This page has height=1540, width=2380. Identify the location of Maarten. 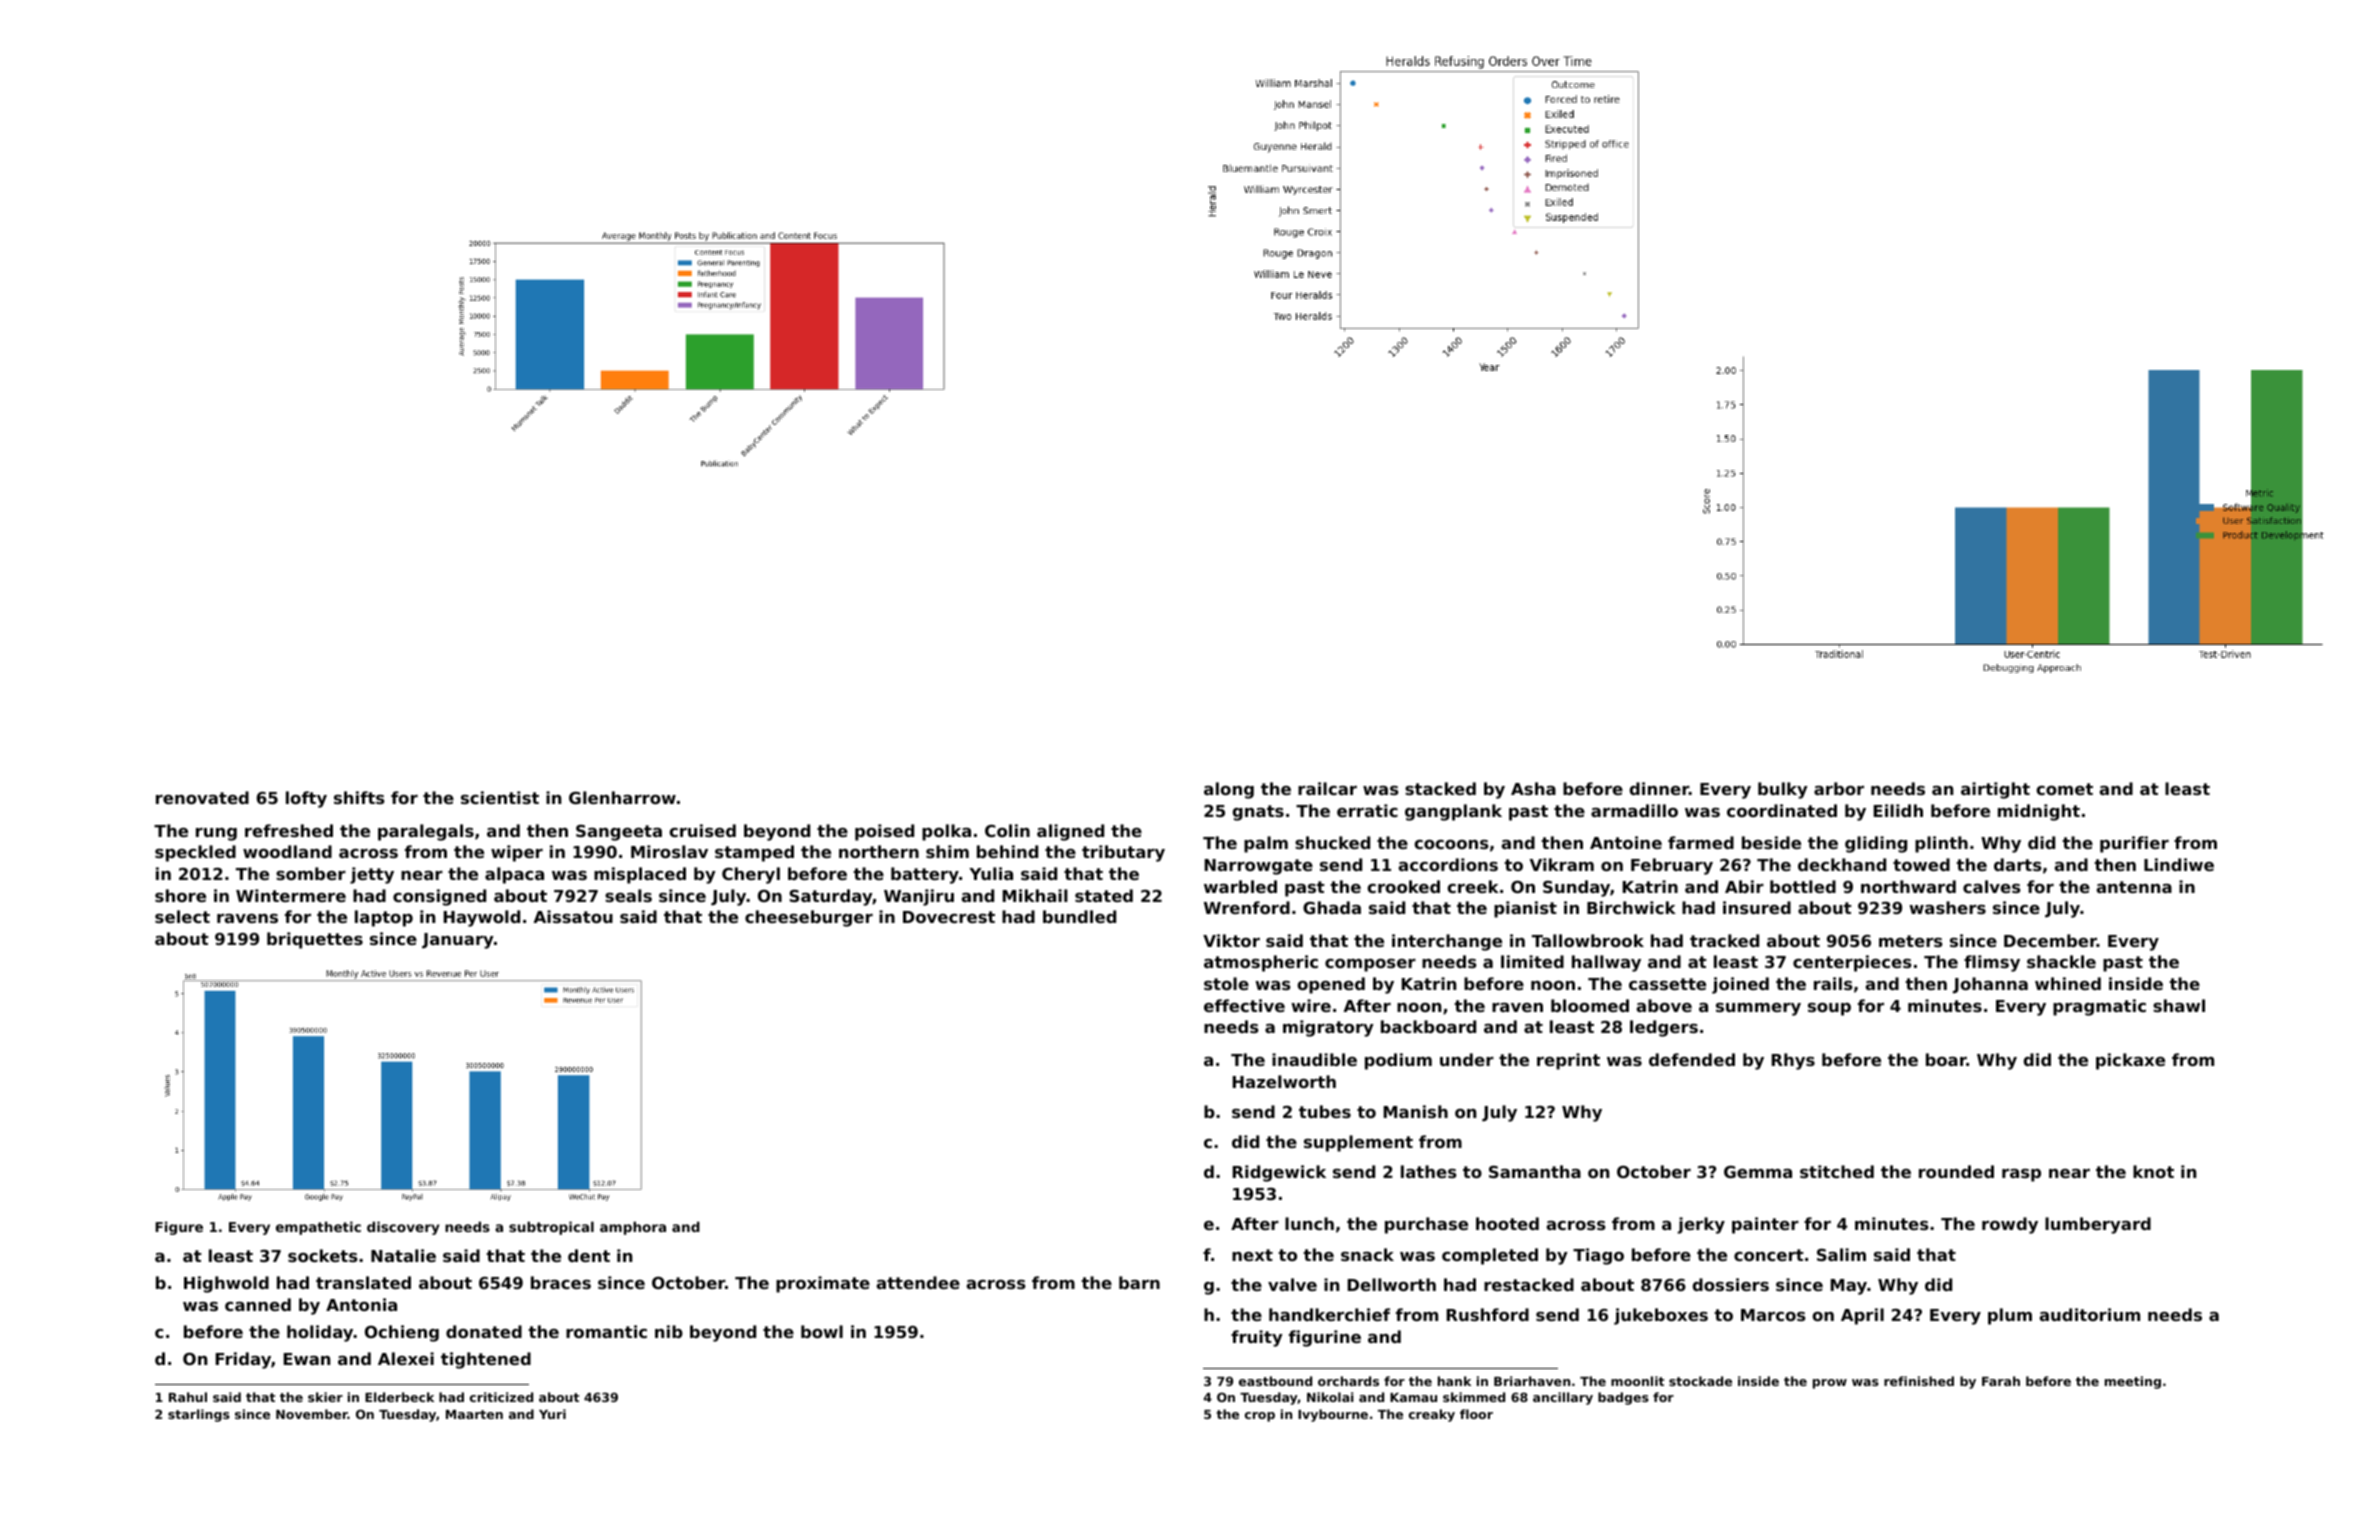
(474, 1414).
